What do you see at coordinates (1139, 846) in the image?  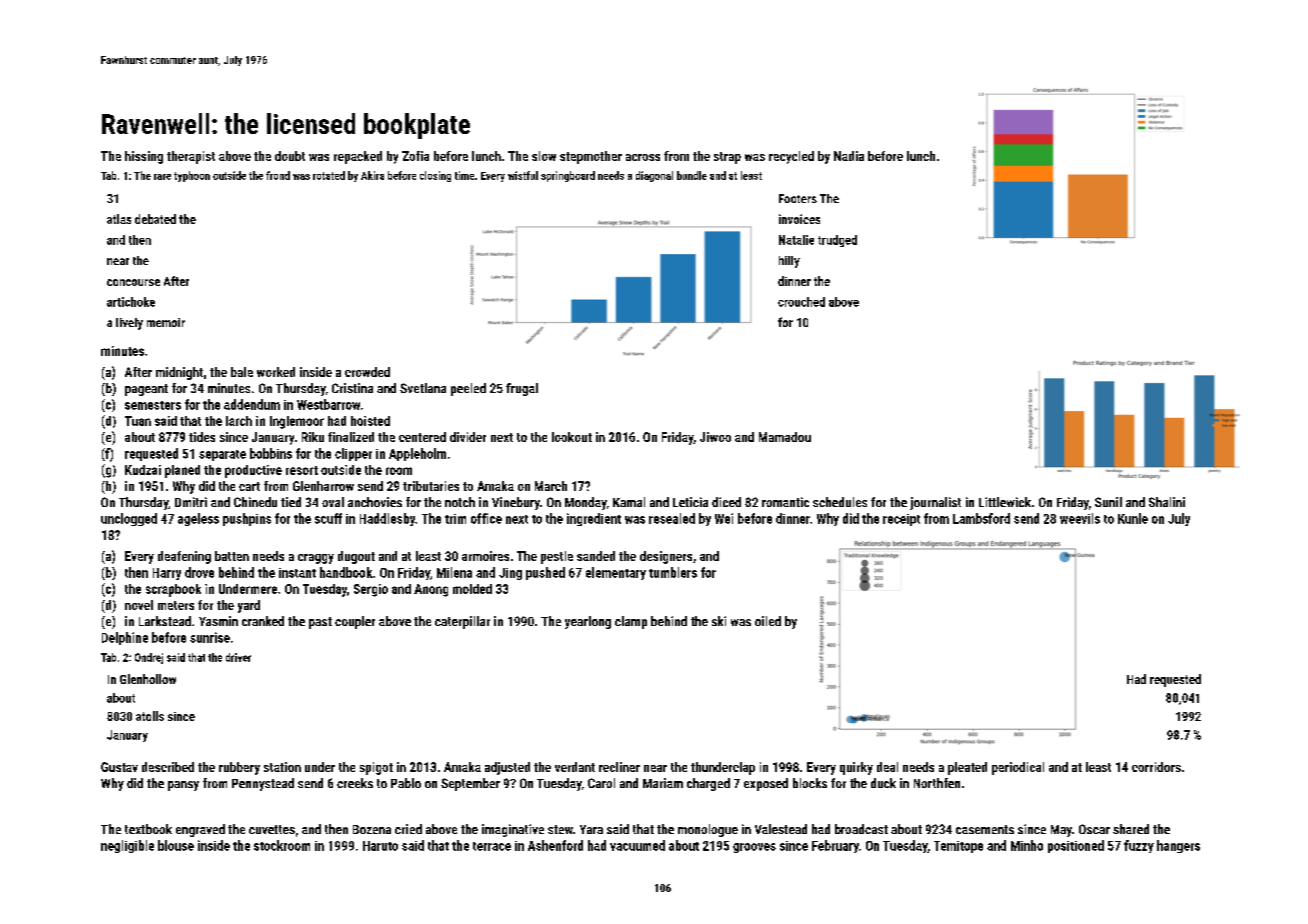 I see `fuzzy` at bounding box center [1139, 846].
